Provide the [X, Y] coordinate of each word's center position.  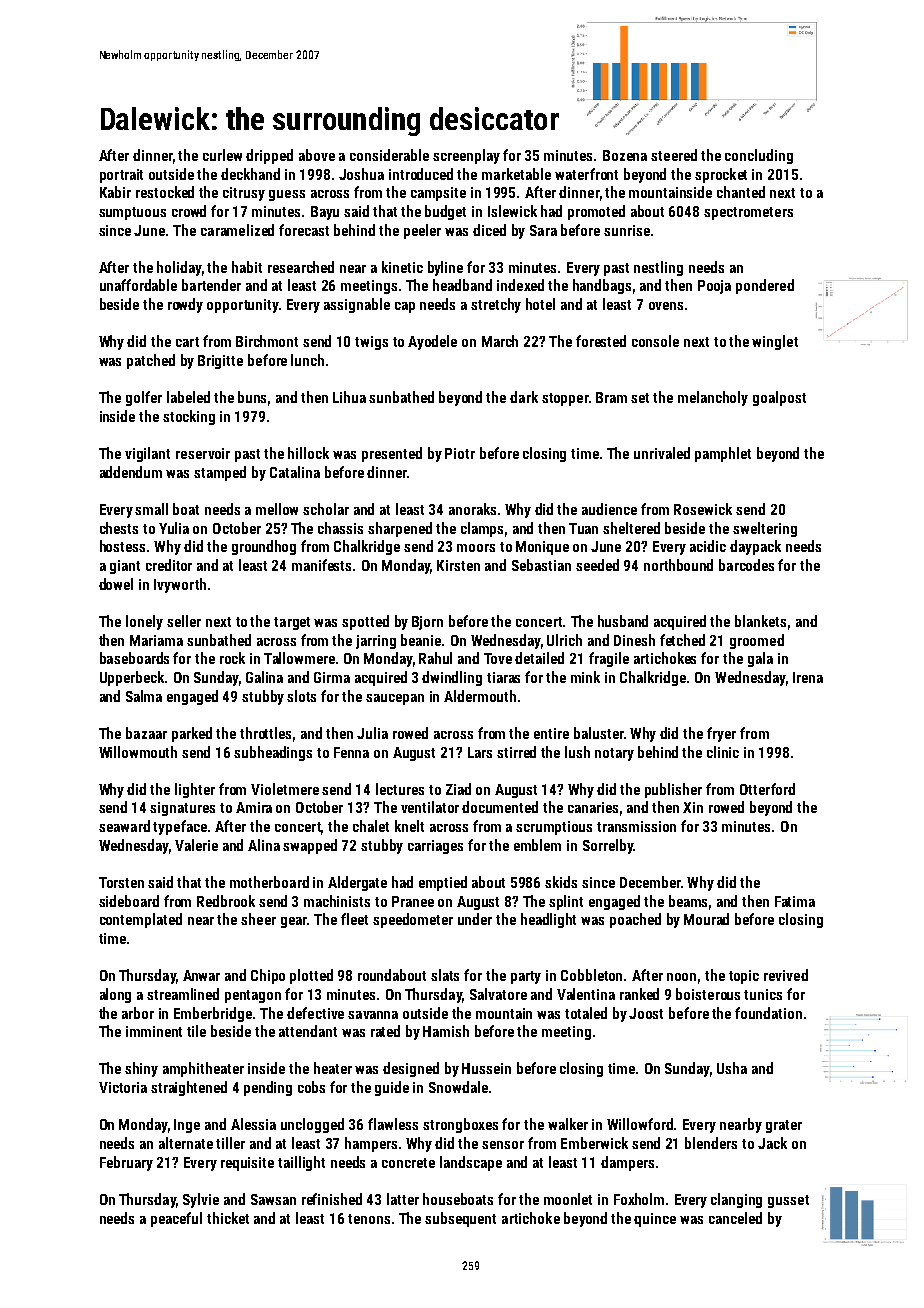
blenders [711, 1143]
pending [268, 1088]
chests [119, 528]
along [115, 995]
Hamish [446, 1031]
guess [287, 195]
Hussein [486, 1068]
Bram [611, 397]
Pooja [714, 287]
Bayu [325, 213]
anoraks [472, 509]
